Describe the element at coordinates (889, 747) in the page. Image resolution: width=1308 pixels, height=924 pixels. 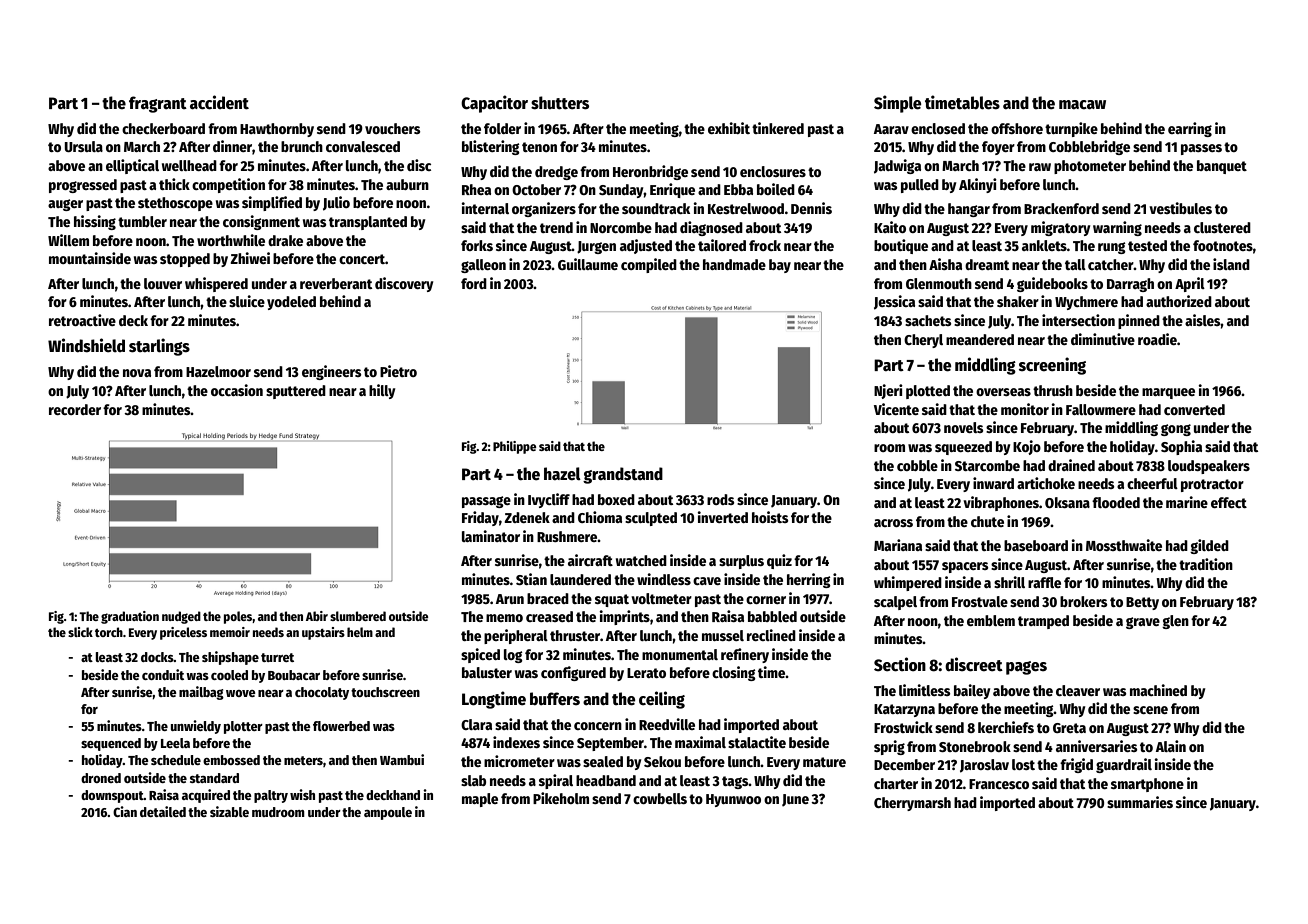
I see `sprig` at that location.
